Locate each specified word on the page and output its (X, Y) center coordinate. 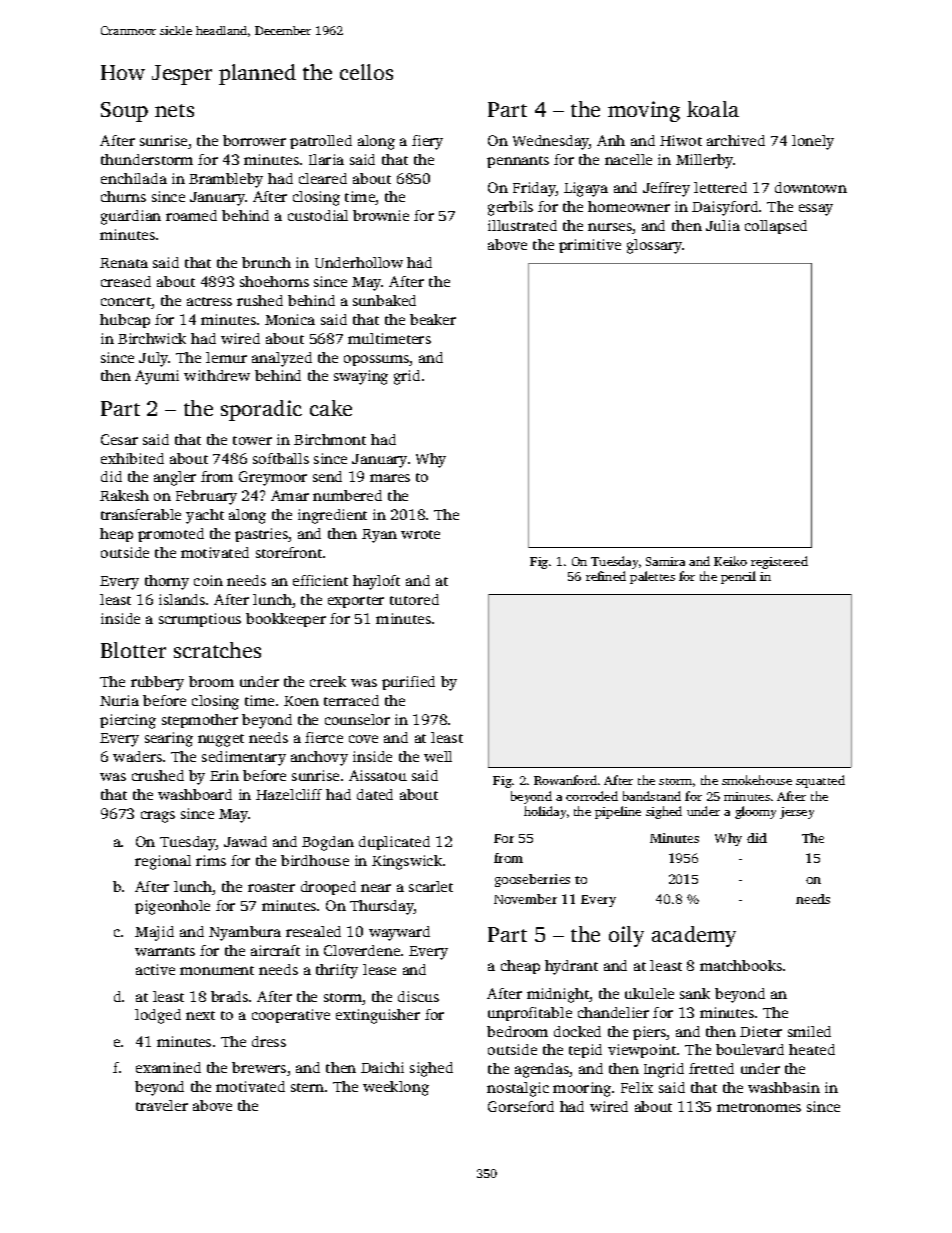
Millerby (705, 161)
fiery (427, 142)
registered (779, 562)
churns (123, 196)
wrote (420, 534)
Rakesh (124, 495)
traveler (162, 1105)
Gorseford (521, 1106)
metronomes (759, 1107)
